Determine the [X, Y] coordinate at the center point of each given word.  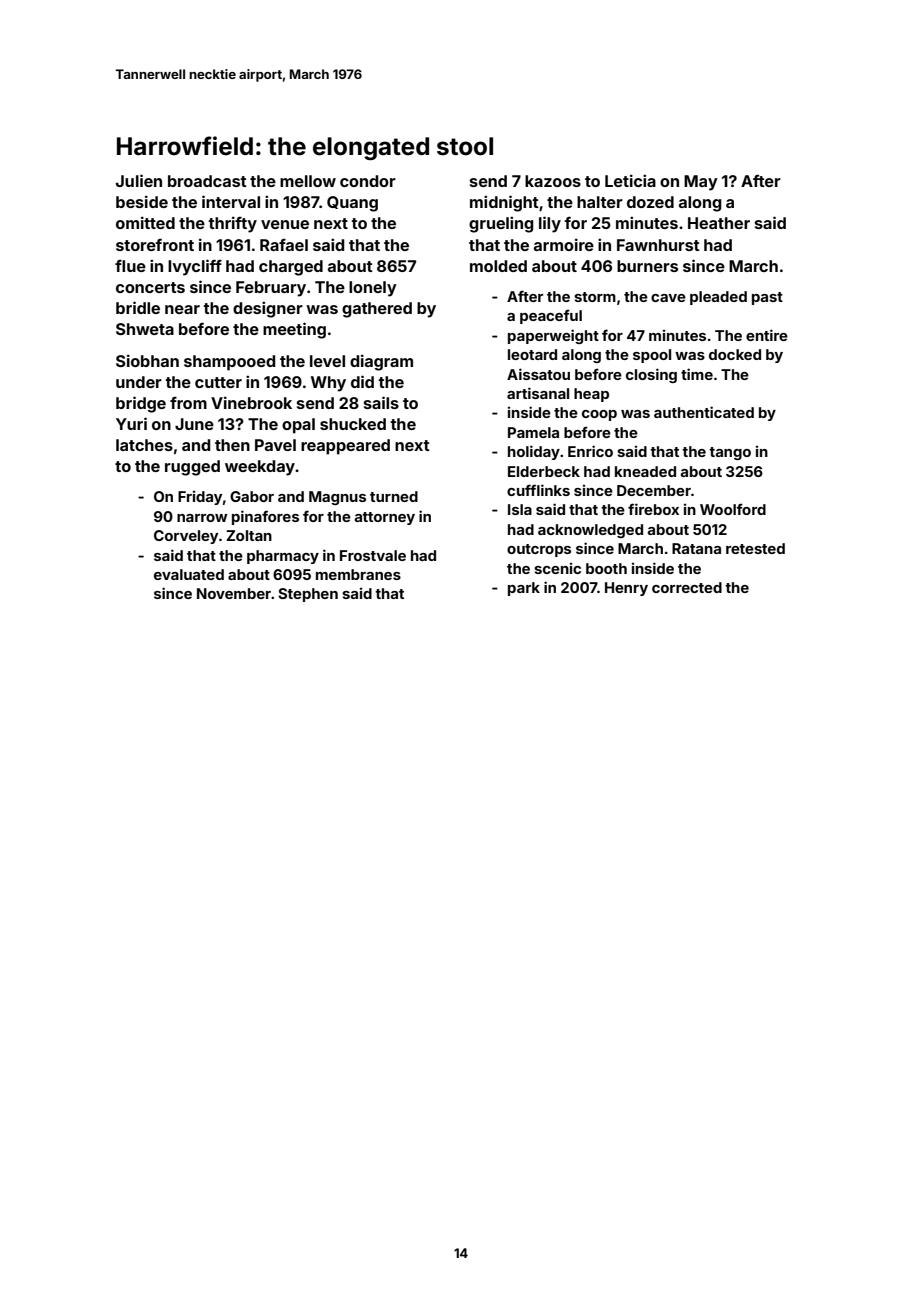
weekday [260, 468]
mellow [308, 181]
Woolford [733, 509]
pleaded [718, 298]
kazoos [553, 181]
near [182, 309]
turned [394, 496]
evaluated [189, 574]
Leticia [630, 180]
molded [498, 266]
